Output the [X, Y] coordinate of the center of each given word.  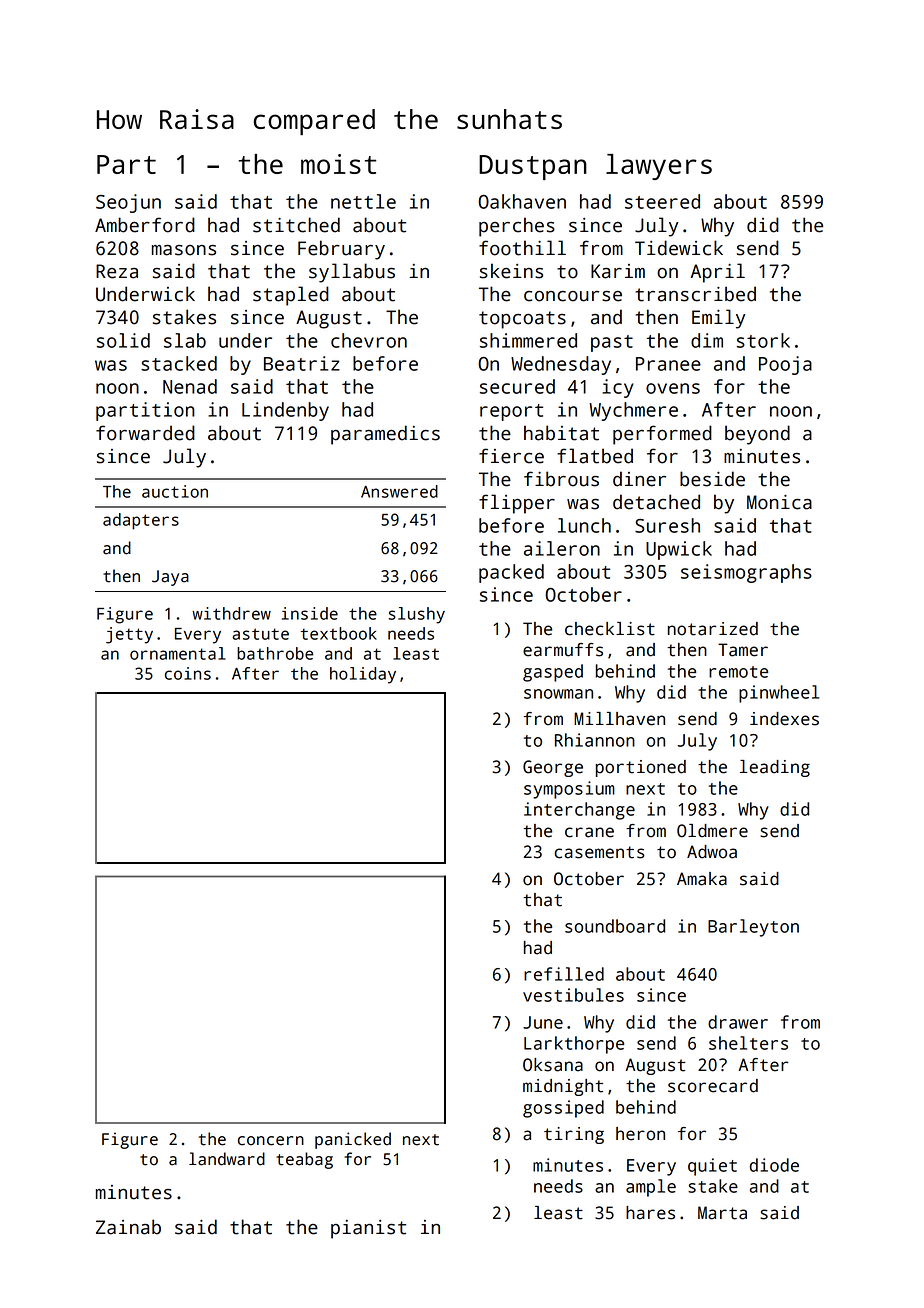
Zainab [128, 1227]
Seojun [128, 203]
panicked [353, 1140]
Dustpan [533, 167]
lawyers [659, 167]
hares [650, 1213]
